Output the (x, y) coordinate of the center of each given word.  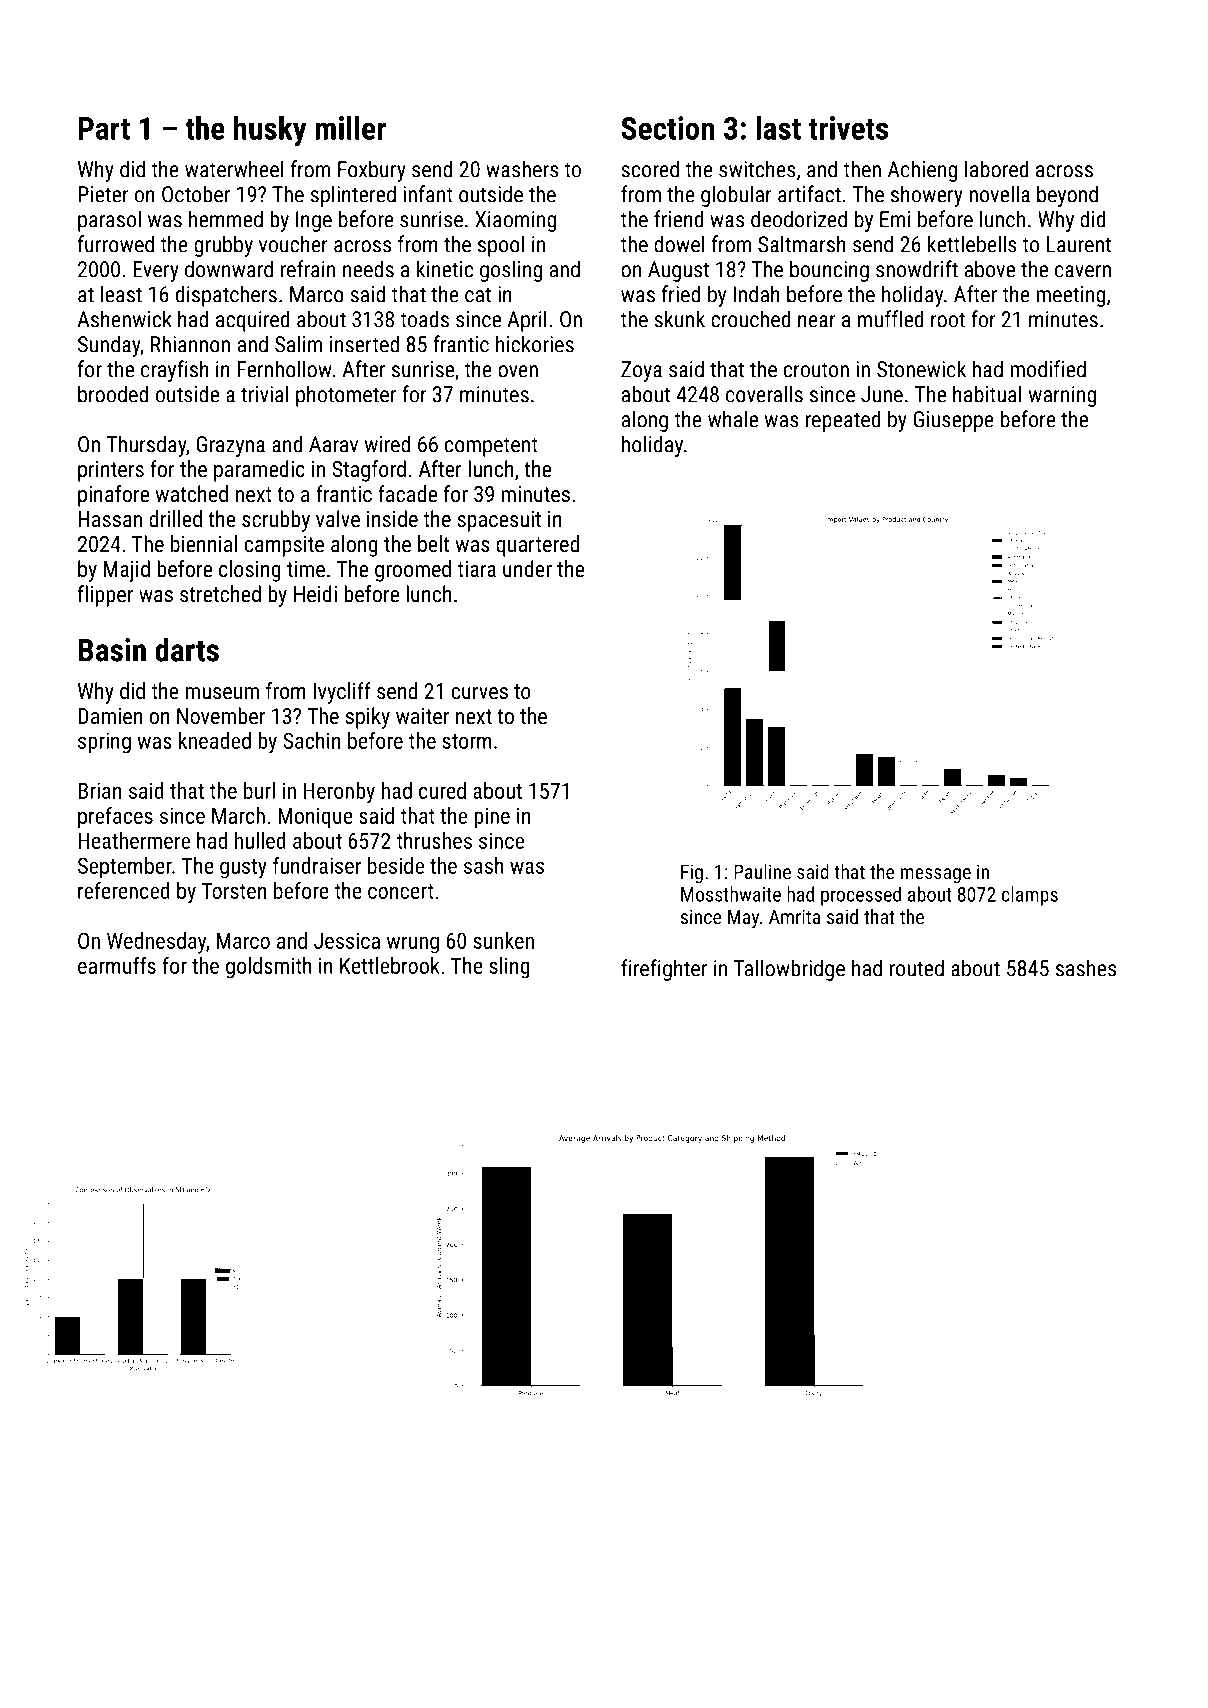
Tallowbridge (789, 970)
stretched (220, 593)
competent (491, 447)
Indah (757, 294)
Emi (895, 219)
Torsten (233, 891)
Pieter (103, 194)
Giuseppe (953, 421)
